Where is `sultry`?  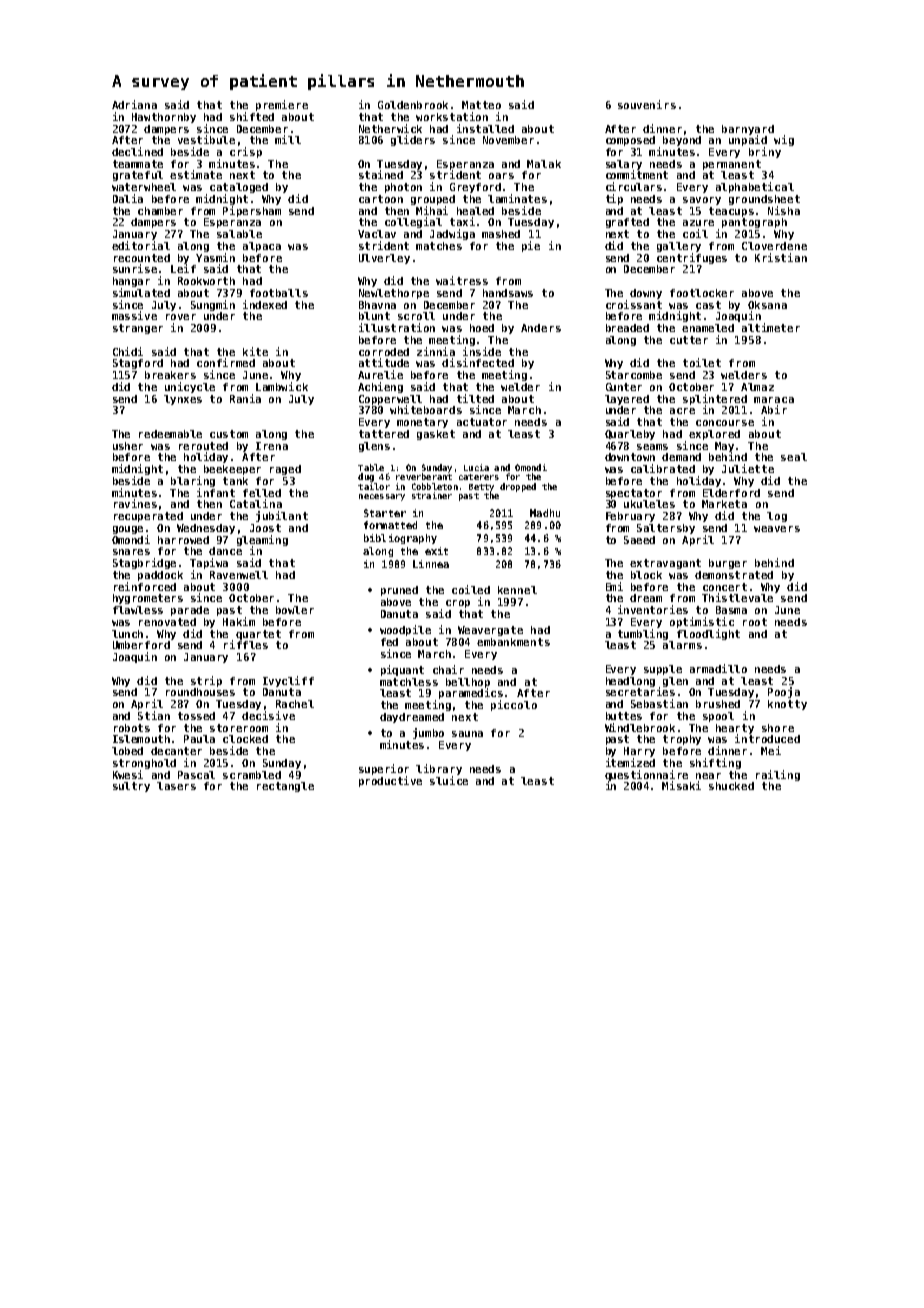 sultry is located at coordinates (131, 787).
